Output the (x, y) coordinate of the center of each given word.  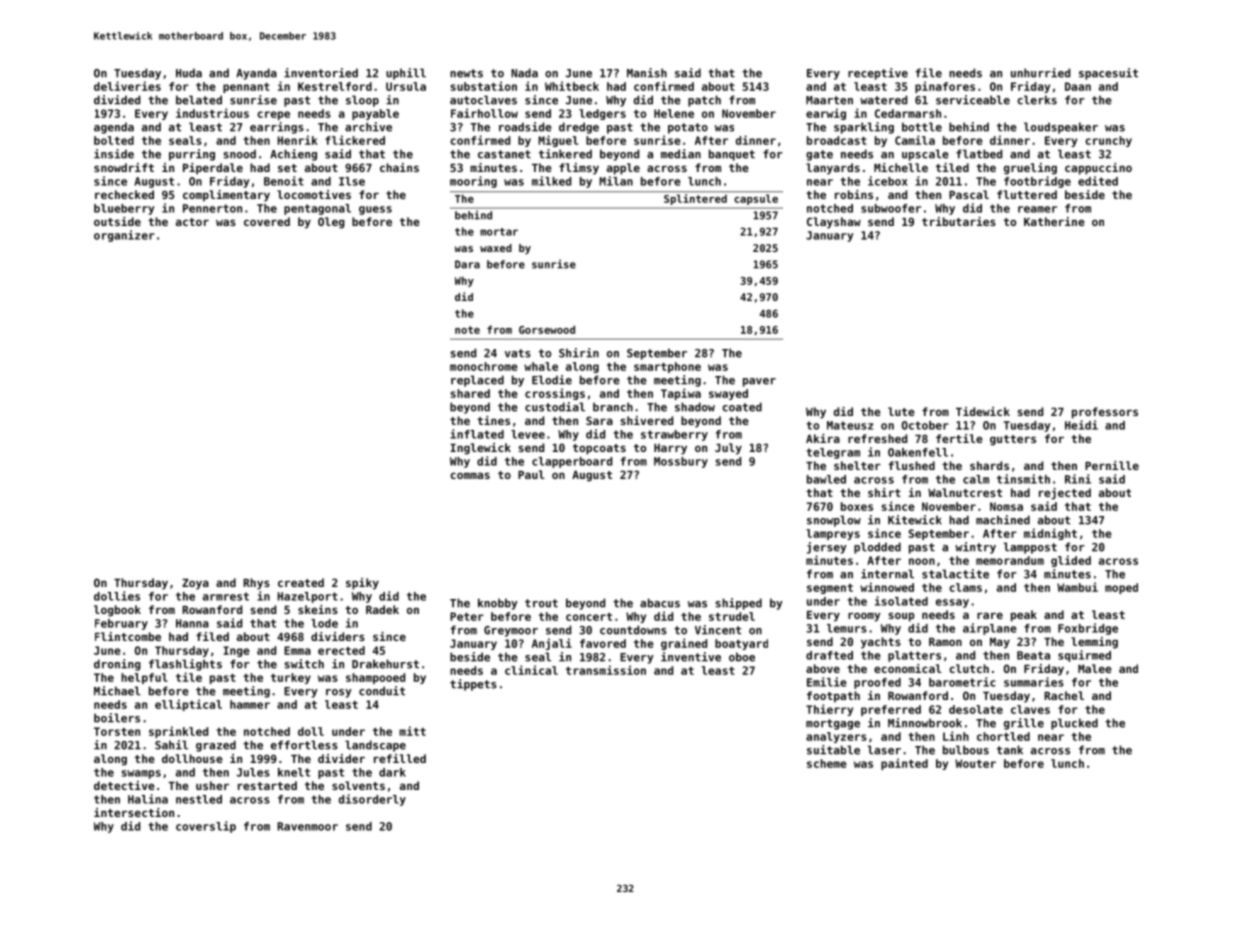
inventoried (321, 73)
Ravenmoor (307, 826)
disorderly (372, 800)
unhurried (1040, 73)
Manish (647, 73)
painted (904, 764)
